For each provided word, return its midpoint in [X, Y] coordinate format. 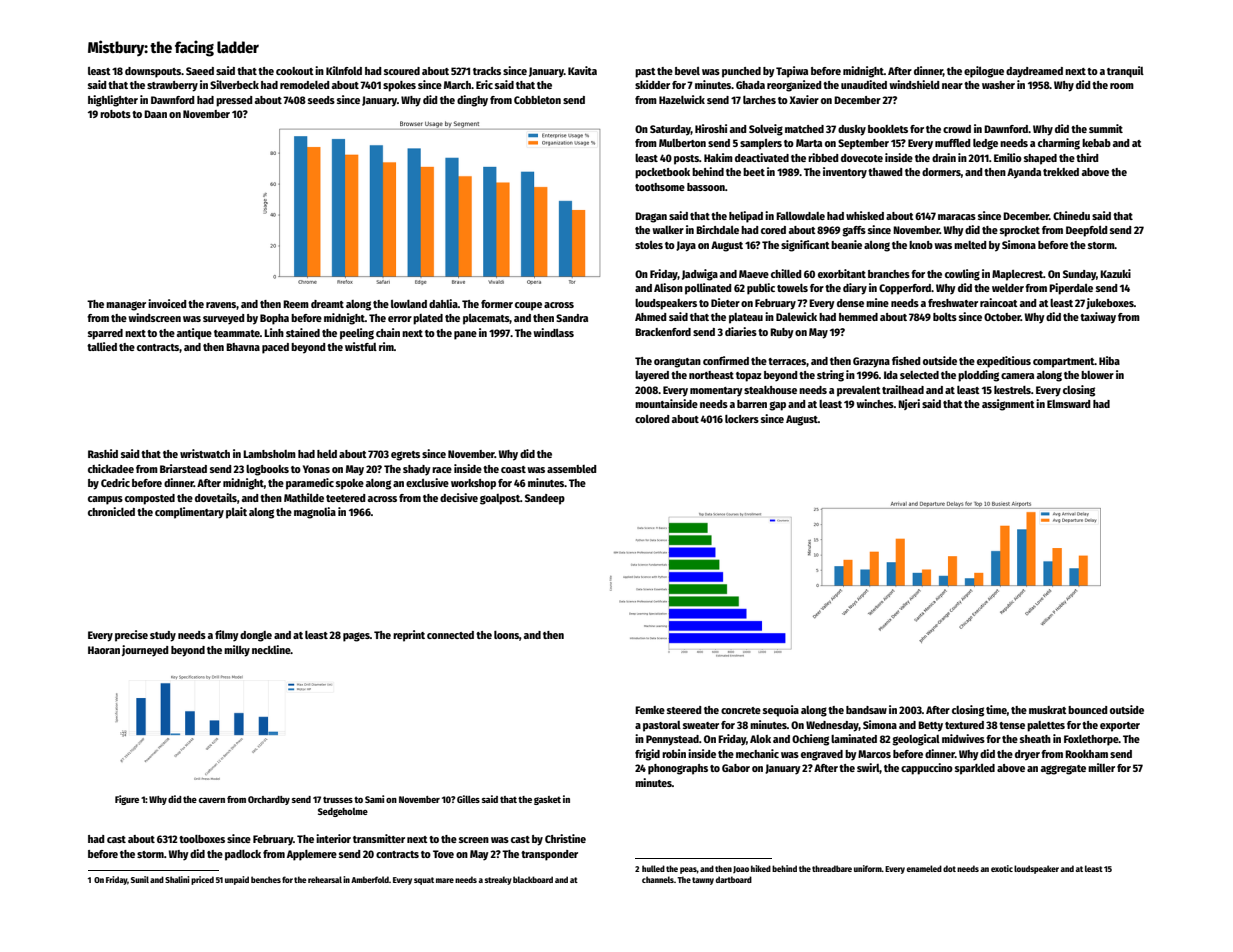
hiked [761, 868]
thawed [885, 172]
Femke [650, 710]
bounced [1088, 710]
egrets [405, 456]
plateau [746, 318]
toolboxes [202, 839]
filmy [227, 636]
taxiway [1098, 318]
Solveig [766, 130]
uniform [868, 868]
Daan [155, 114]
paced [275, 348]
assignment [1008, 405]
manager [126, 306]
